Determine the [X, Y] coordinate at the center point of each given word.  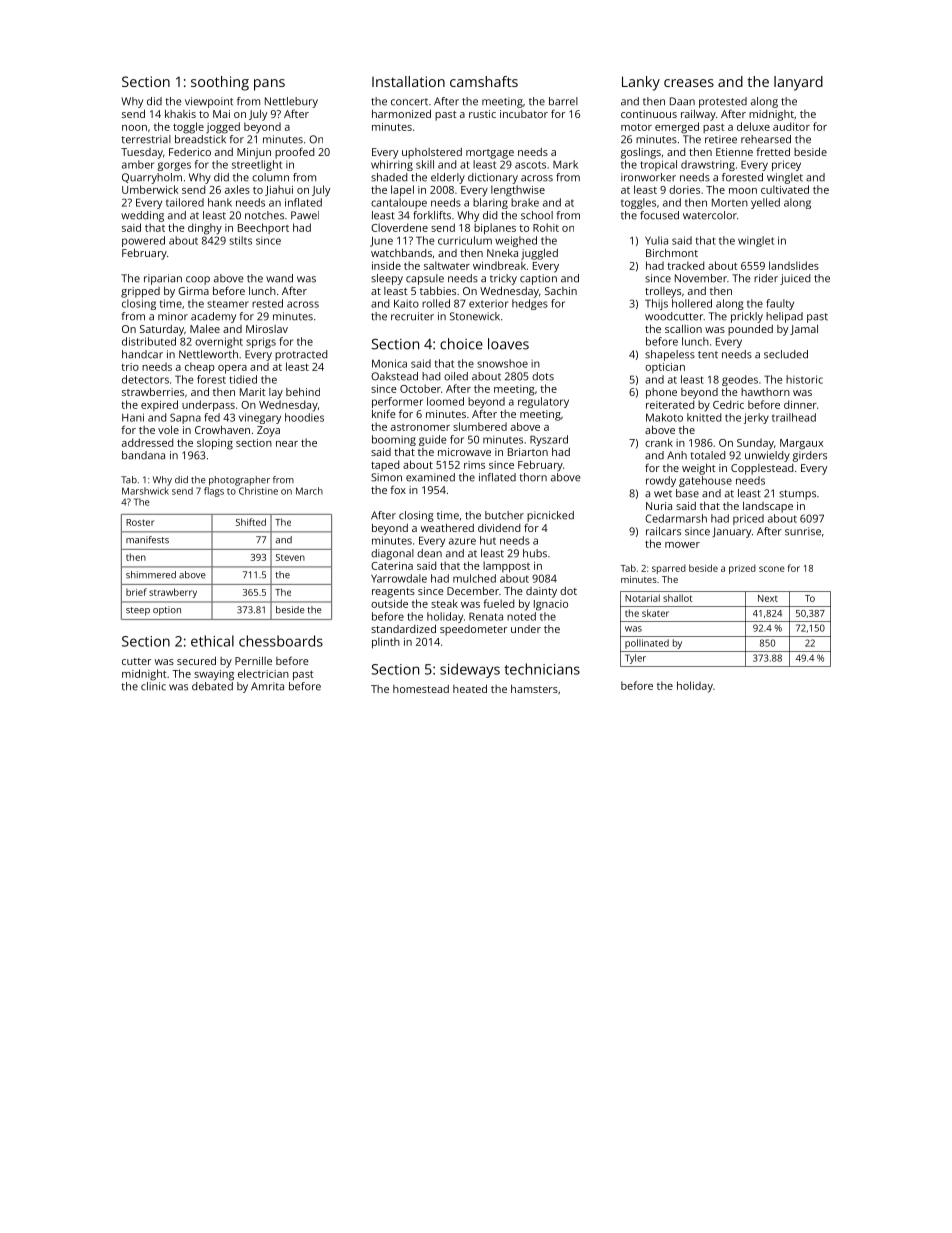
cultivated [785, 189]
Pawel [305, 215]
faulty [780, 304]
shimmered [151, 575]
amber [138, 164]
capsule [425, 279]
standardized [403, 628]
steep [138, 611]
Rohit [546, 227]
